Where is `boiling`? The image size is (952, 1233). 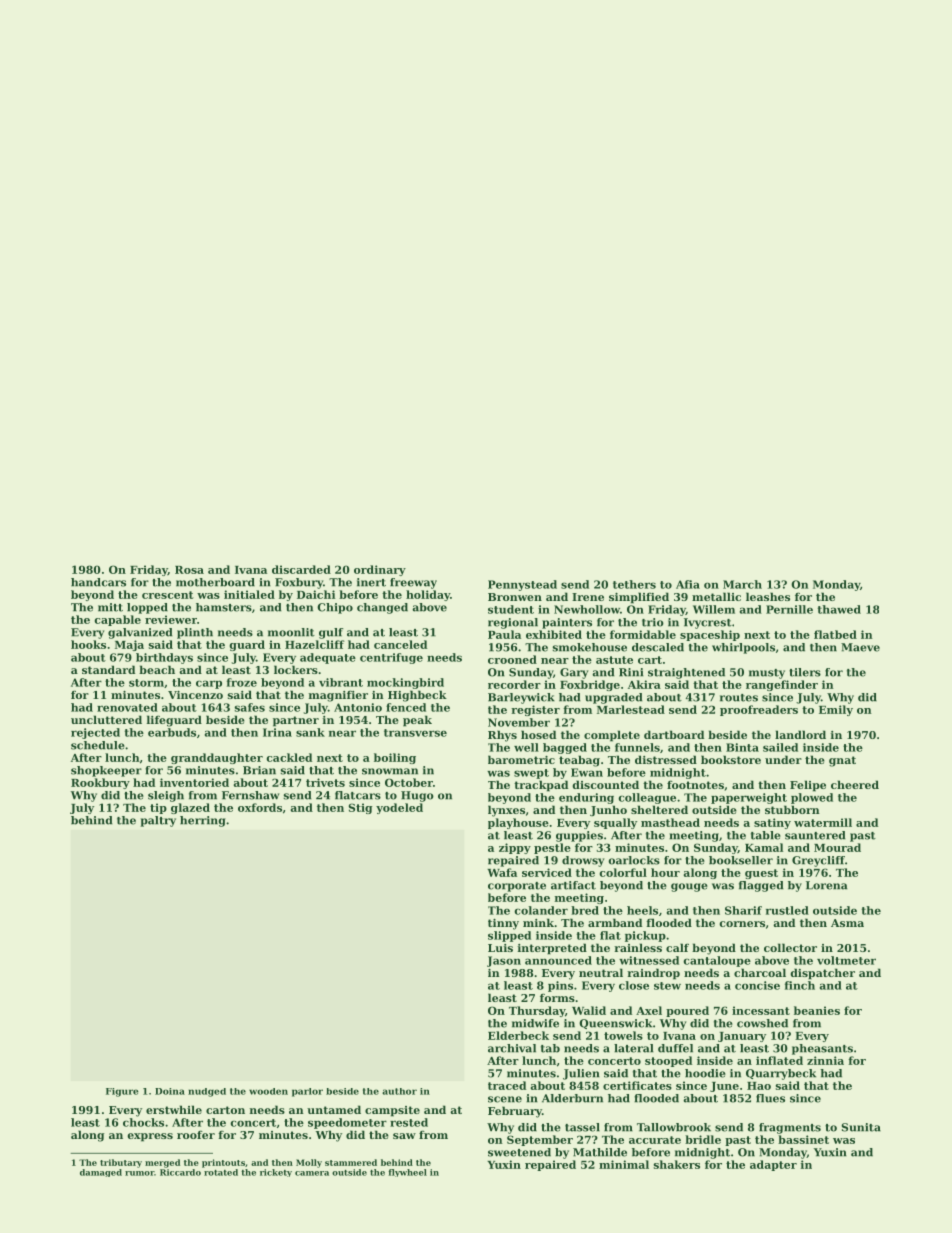
boiling is located at coordinates (395, 758).
